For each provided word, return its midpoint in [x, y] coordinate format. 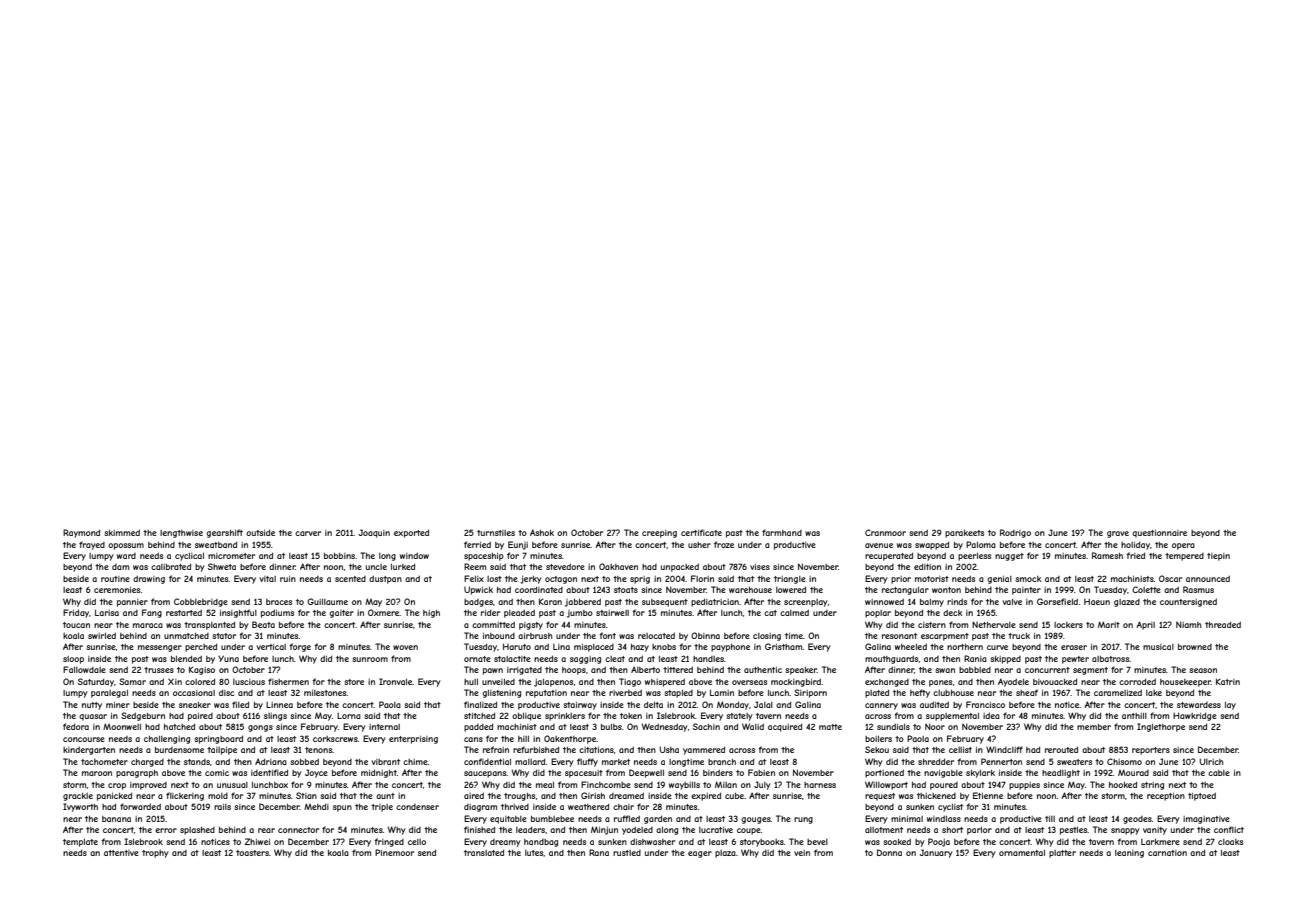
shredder [936, 761]
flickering [185, 796]
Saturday [96, 682]
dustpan [385, 579]
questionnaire [1159, 534]
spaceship [484, 557]
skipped [1005, 660]
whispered [665, 682]
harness [820, 785]
